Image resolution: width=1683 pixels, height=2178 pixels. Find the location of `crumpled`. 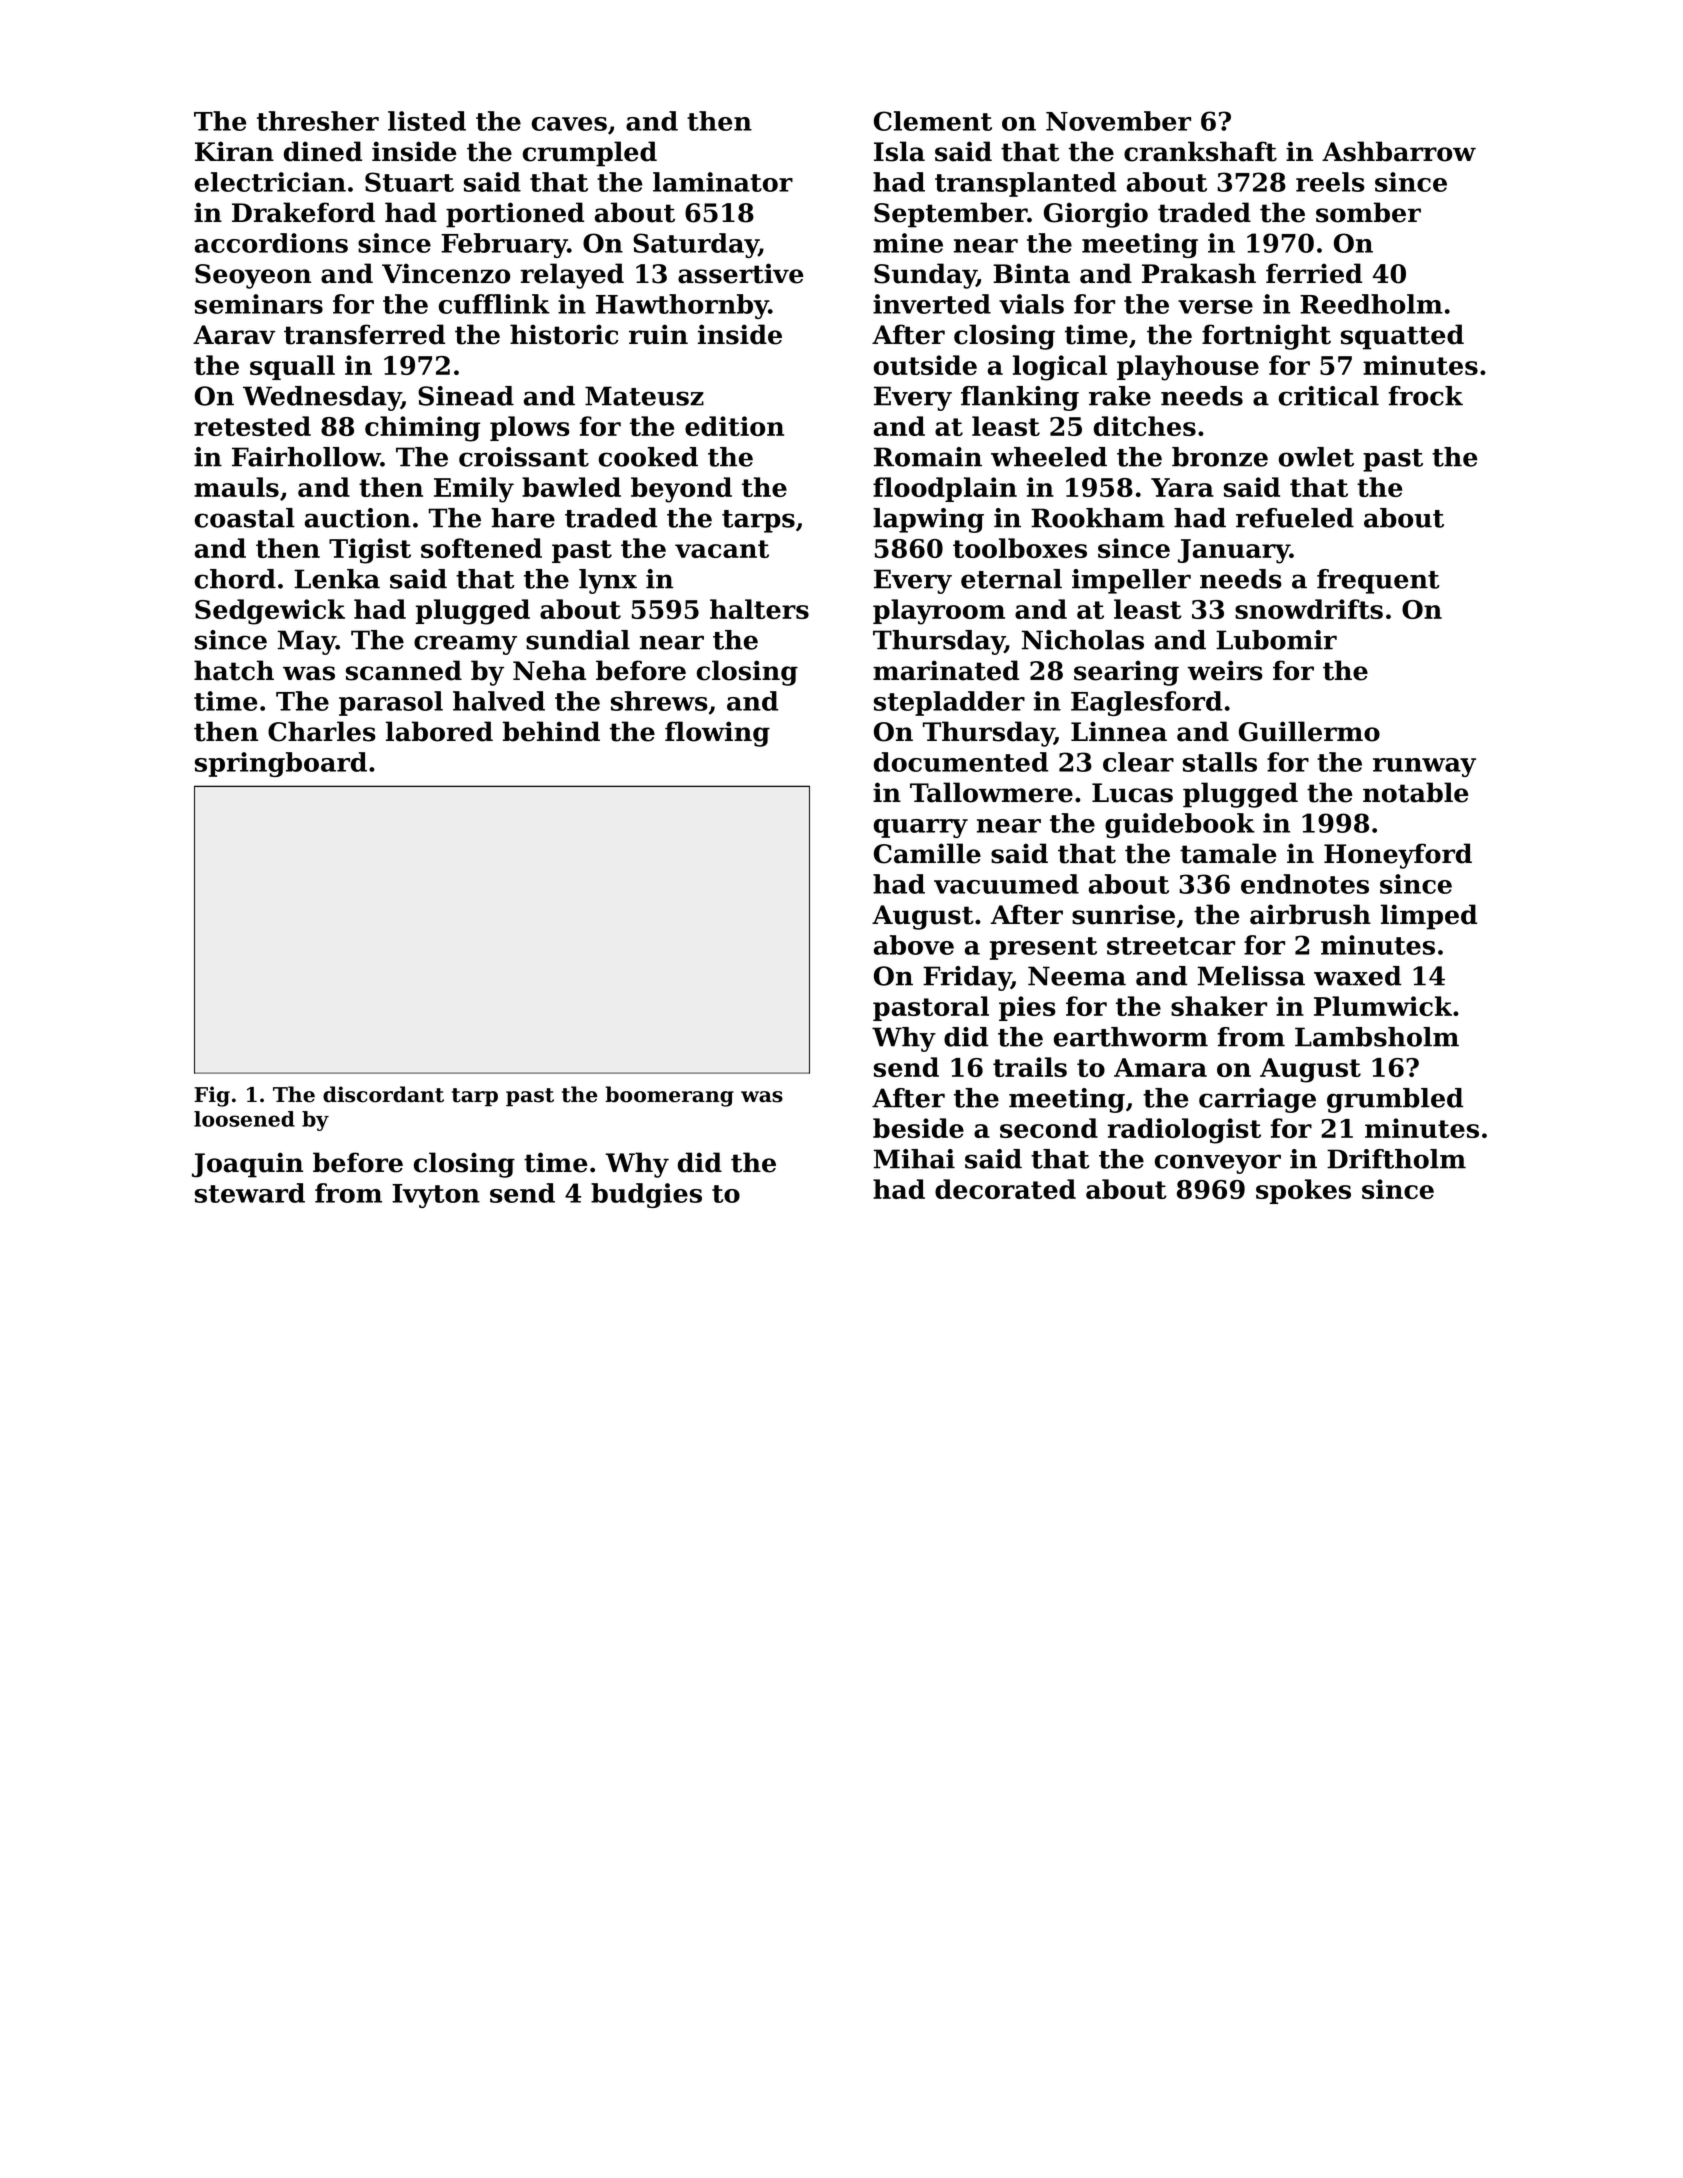

crumpled is located at coordinates (590, 154).
